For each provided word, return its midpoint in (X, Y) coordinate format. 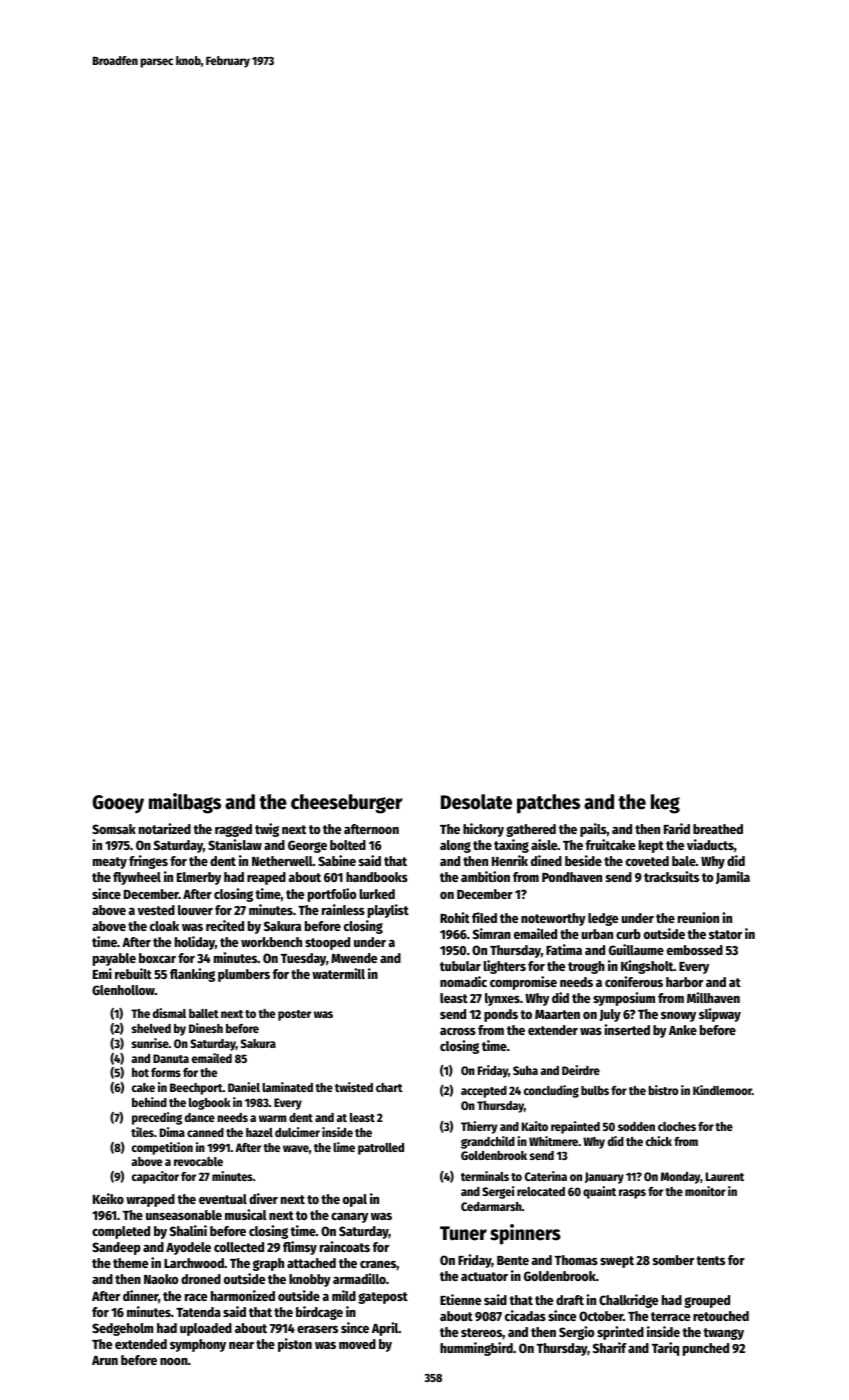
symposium (624, 999)
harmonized (243, 1295)
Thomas (576, 1260)
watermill (338, 973)
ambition (485, 876)
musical (246, 1214)
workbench (271, 942)
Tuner (463, 1233)
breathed (718, 829)
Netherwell (282, 861)
